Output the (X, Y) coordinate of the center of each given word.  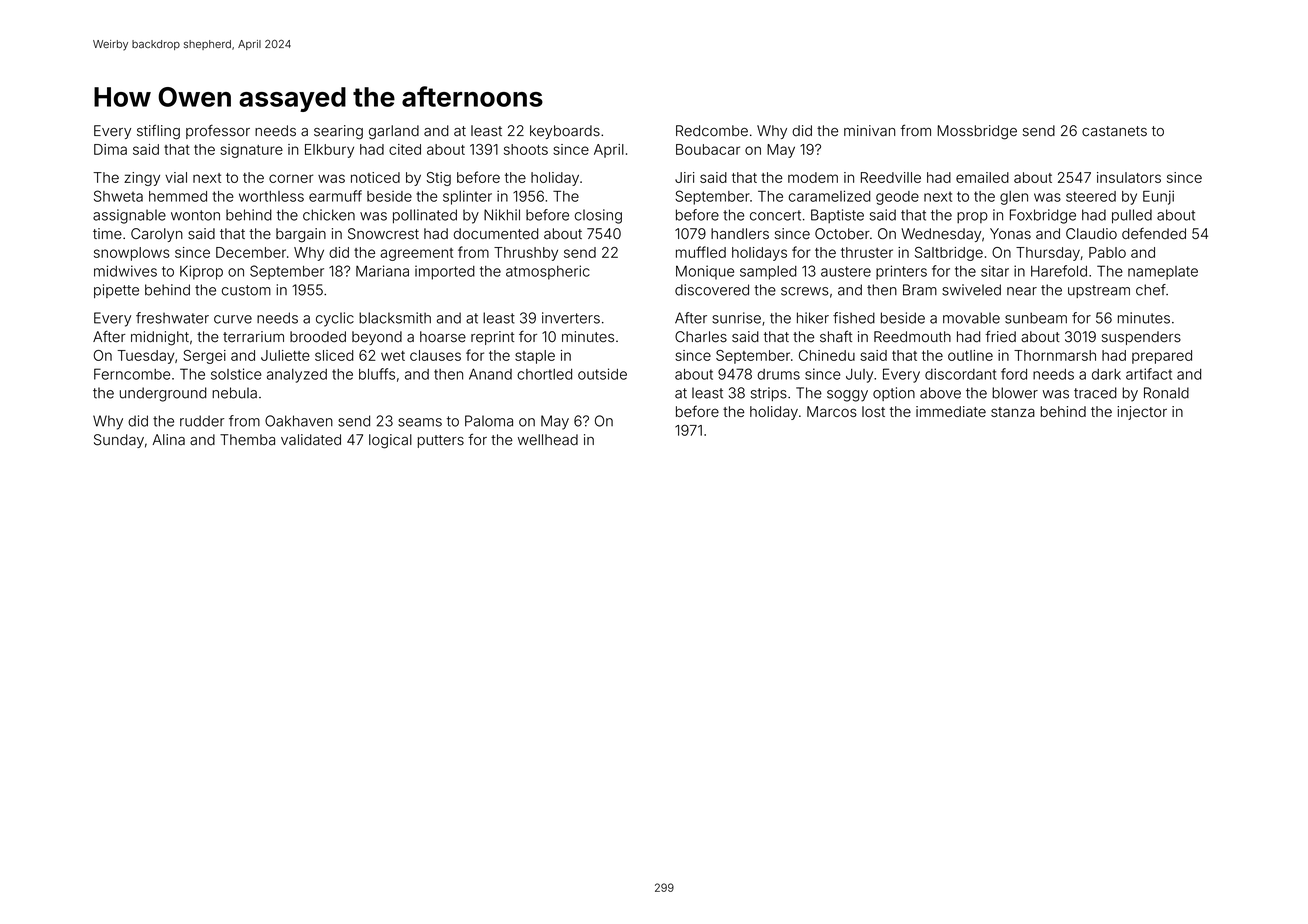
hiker (813, 318)
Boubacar (708, 149)
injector (1142, 413)
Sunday (119, 441)
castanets (1114, 131)
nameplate (1163, 273)
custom (246, 290)
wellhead (548, 440)
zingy (142, 179)
